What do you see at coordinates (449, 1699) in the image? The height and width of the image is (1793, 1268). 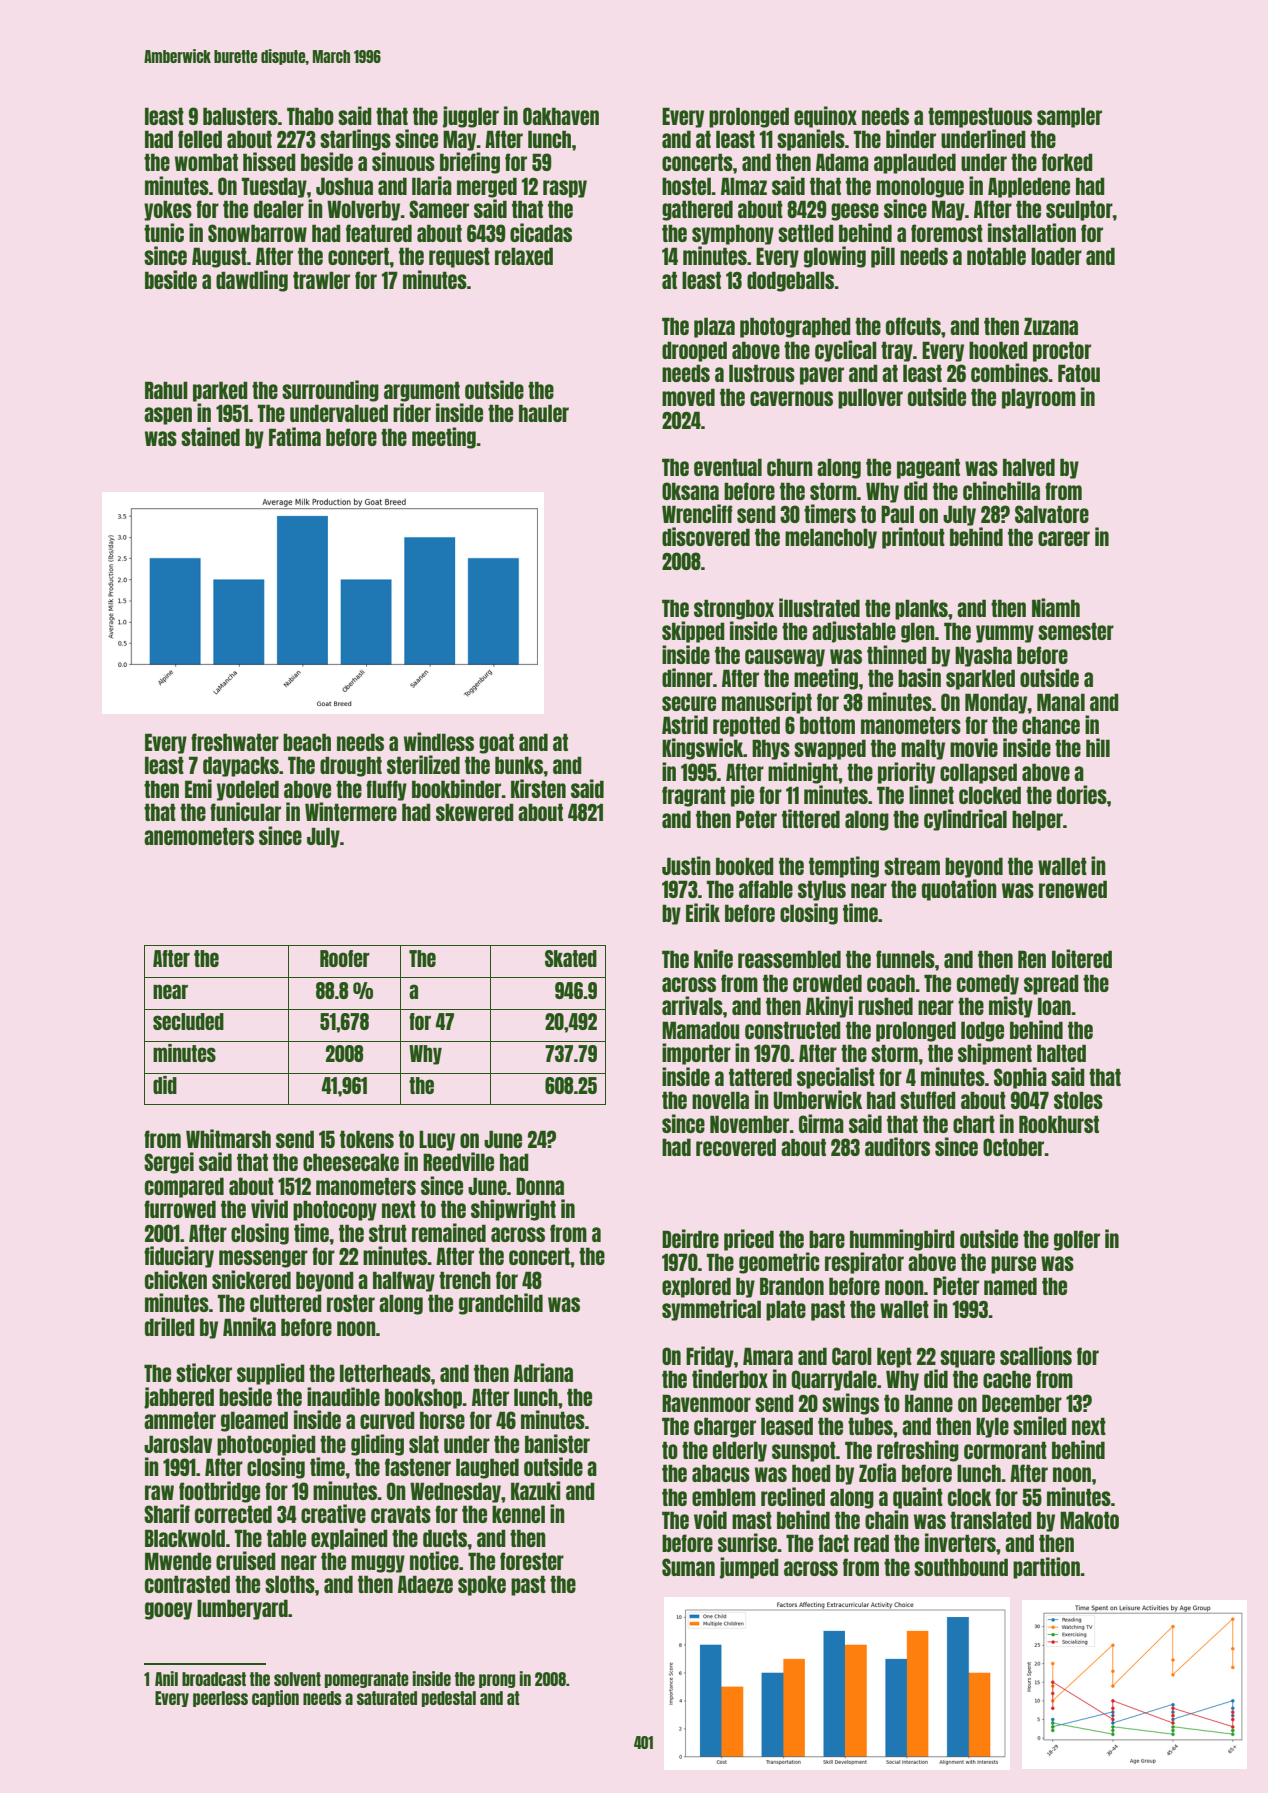 I see `pedestal` at bounding box center [449, 1699].
